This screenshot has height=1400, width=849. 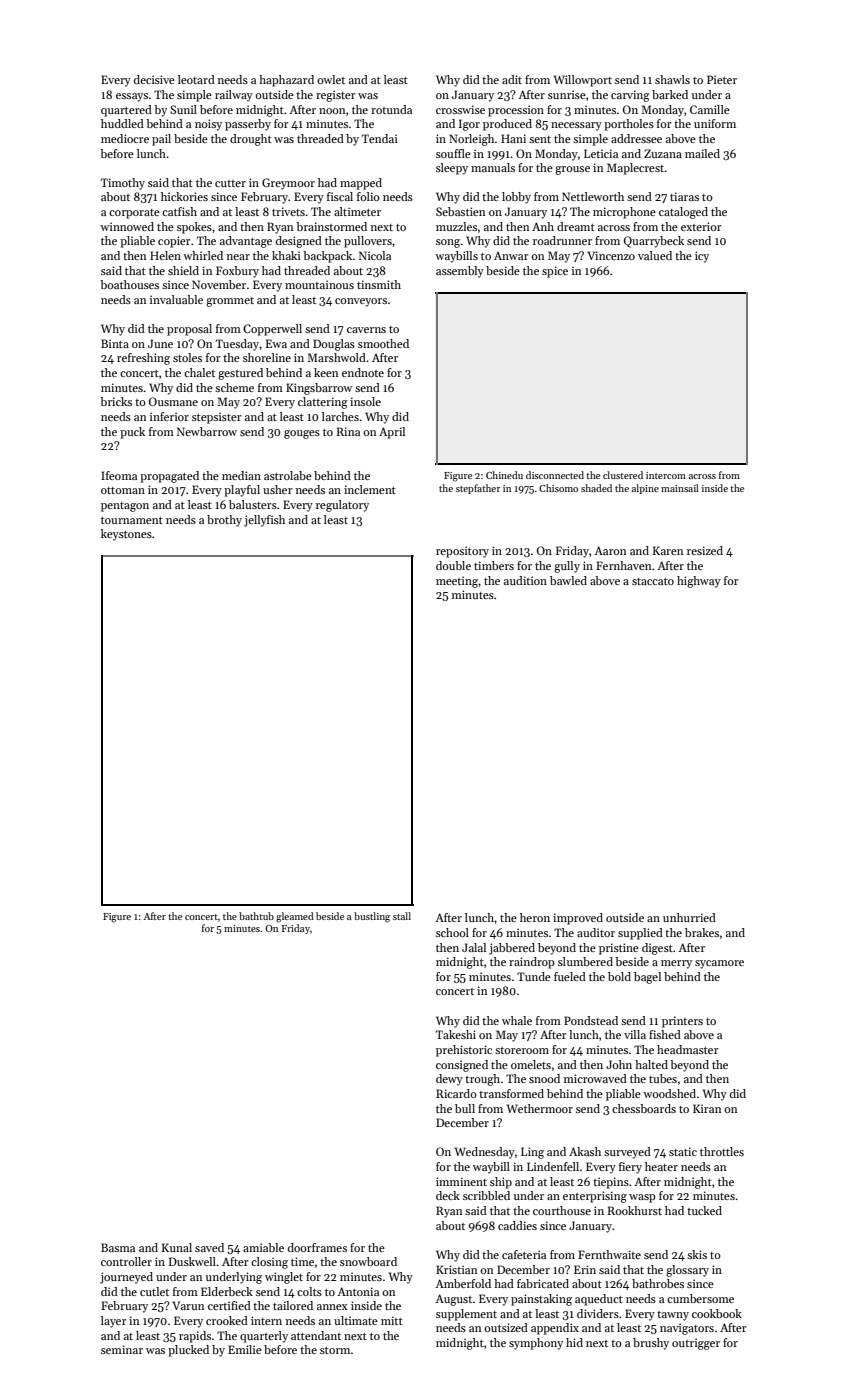 I want to click on meeting, so click(x=457, y=582).
